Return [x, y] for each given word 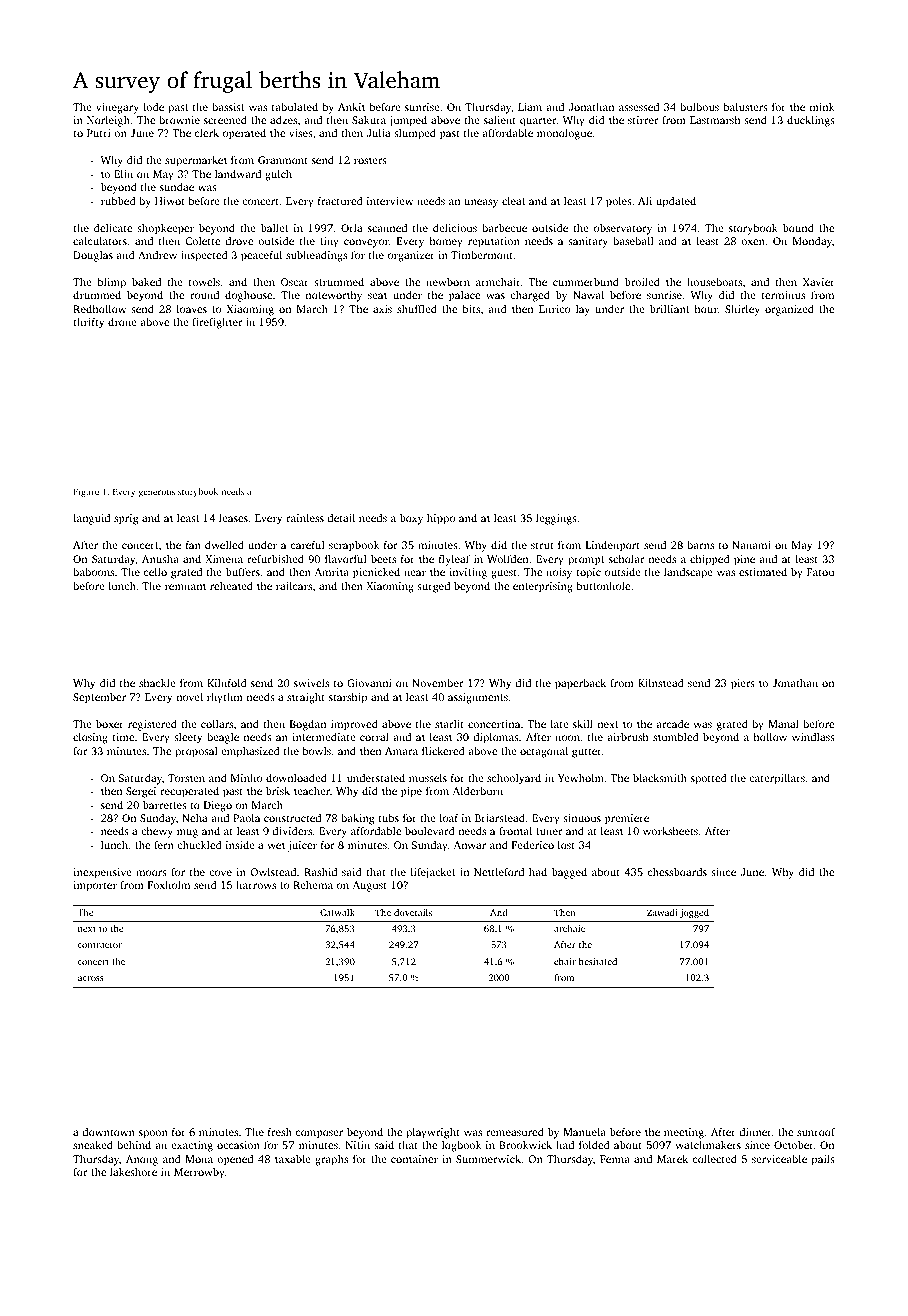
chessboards [677, 872]
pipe [411, 792]
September [99, 698]
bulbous [699, 106]
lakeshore [133, 1171]
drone [122, 322]
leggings [556, 519]
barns [700, 544]
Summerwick [488, 1158]
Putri [98, 133]
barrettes [165, 805]
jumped [408, 121]
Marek [672, 1159]
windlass [813, 737]
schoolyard [514, 779]
